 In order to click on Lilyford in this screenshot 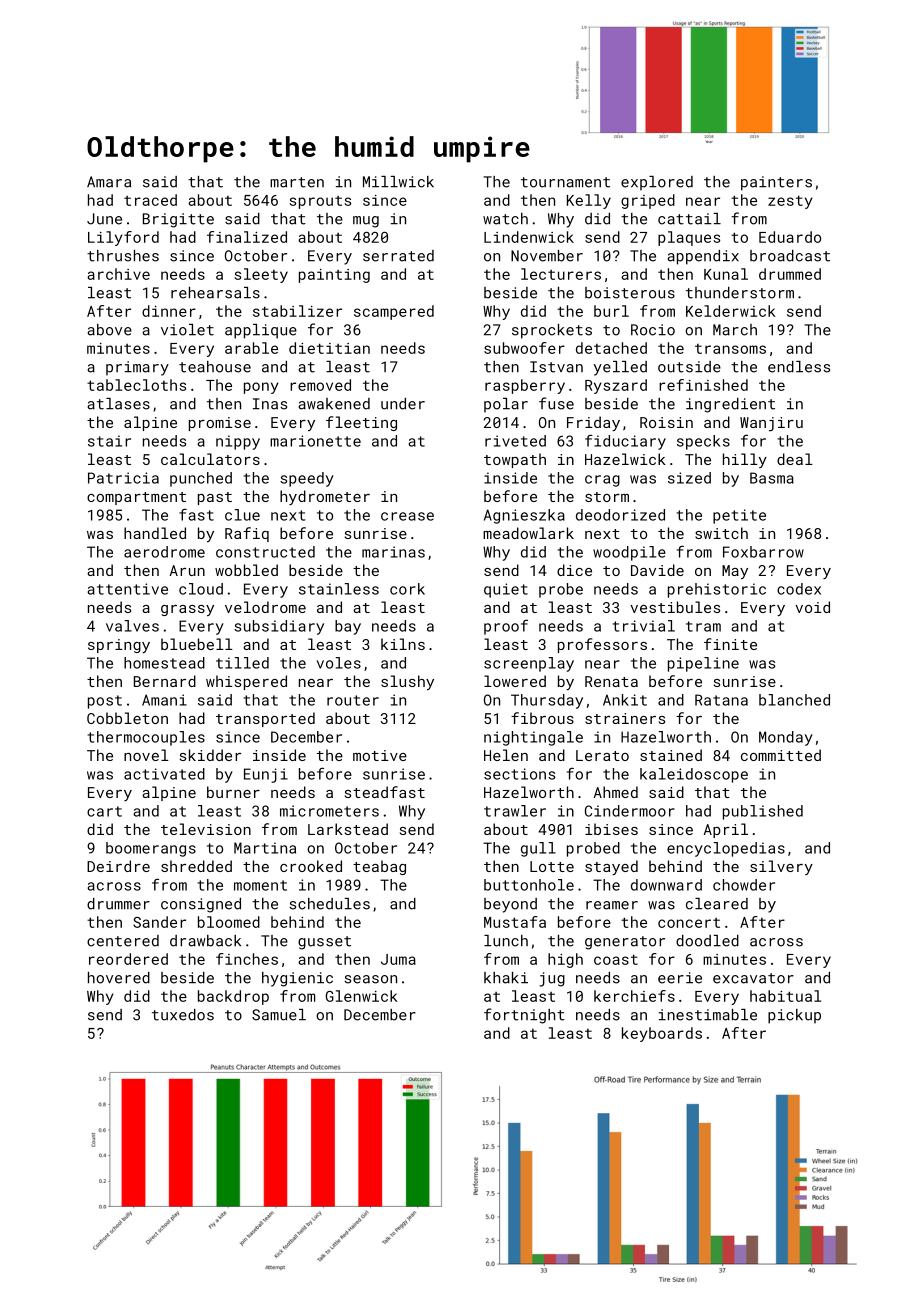, I will do `click(123, 238)`.
